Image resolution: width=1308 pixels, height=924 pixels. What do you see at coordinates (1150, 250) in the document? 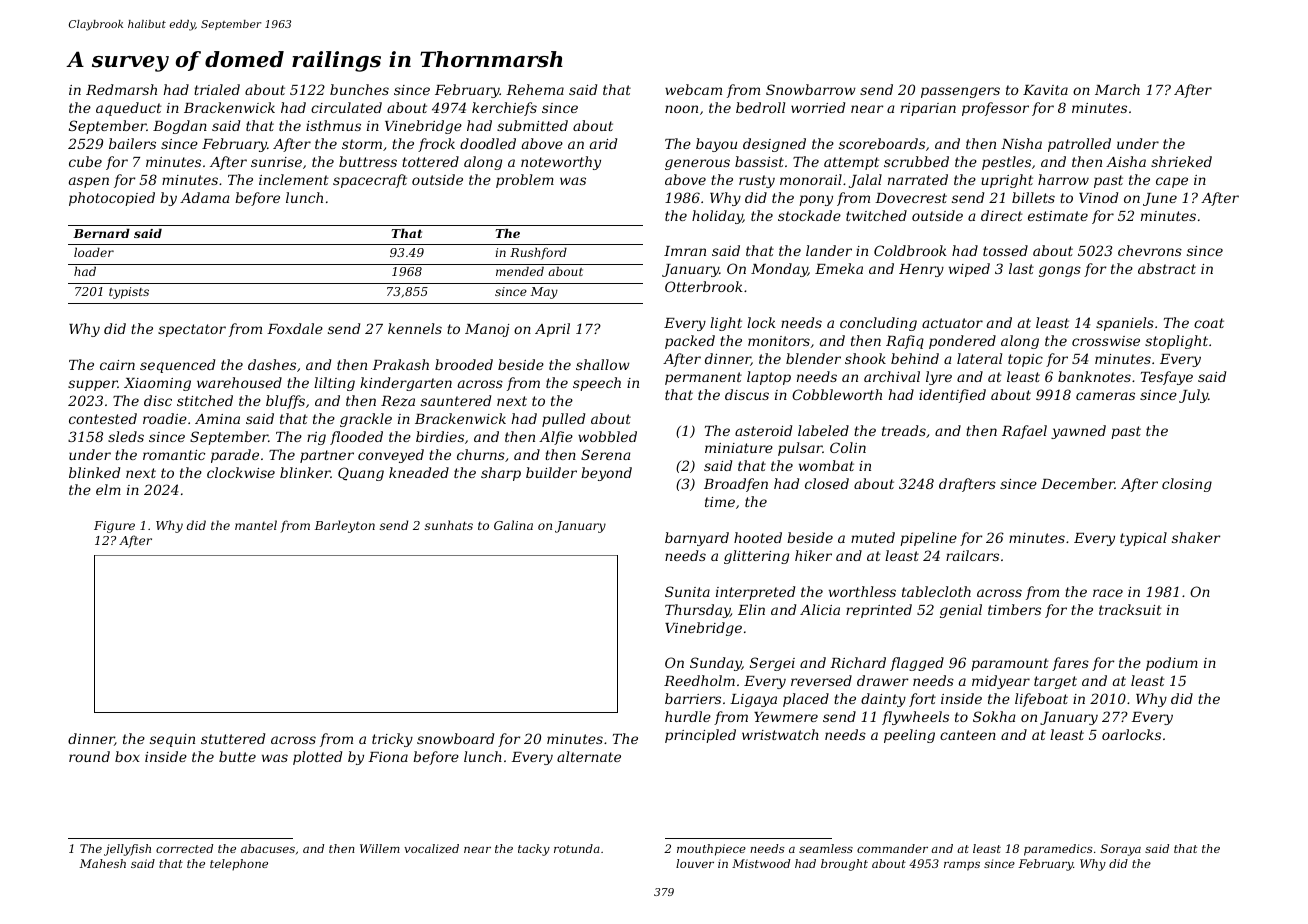
I see `chevrons` at bounding box center [1150, 250].
